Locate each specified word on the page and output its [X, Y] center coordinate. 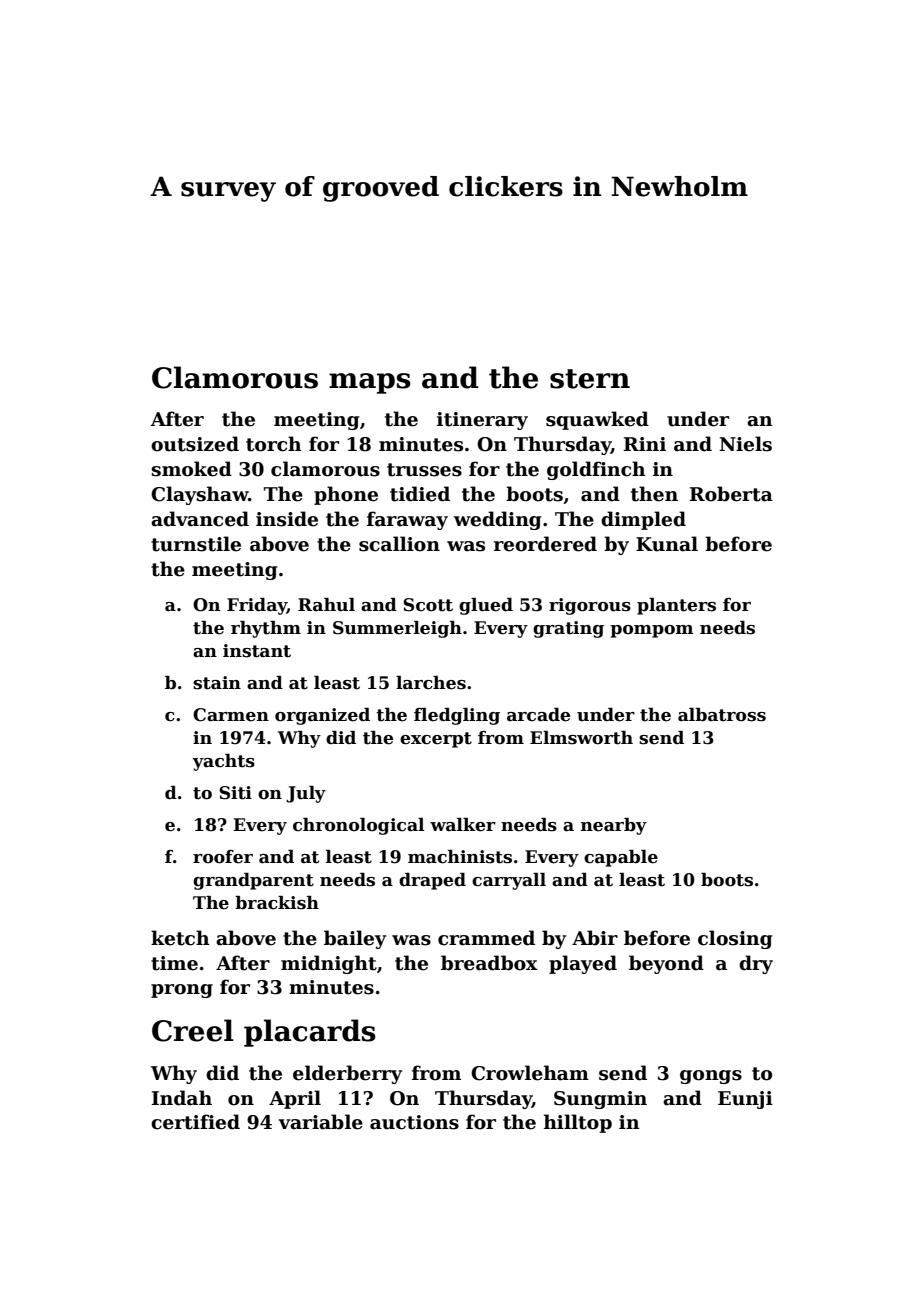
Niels [745, 444]
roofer [223, 857]
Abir [595, 938]
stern [590, 379]
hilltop [578, 1123]
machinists [460, 857]
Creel [193, 1030]
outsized [195, 444]
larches [431, 683]
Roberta [731, 494]
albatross [722, 715]
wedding [498, 520]
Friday [257, 606]
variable [320, 1122]
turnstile [196, 544]
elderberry [348, 1074]
